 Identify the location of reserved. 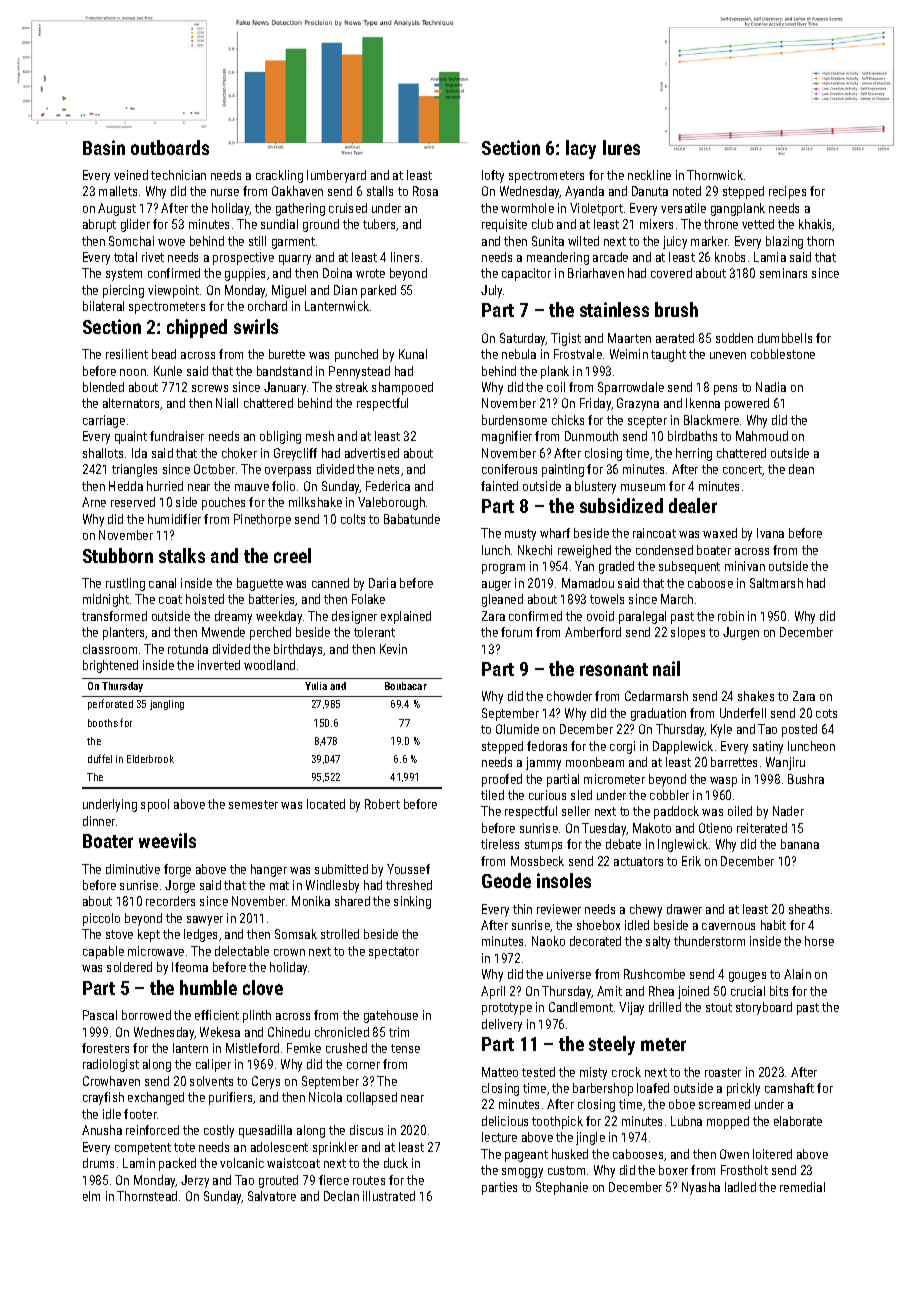
(133, 502).
